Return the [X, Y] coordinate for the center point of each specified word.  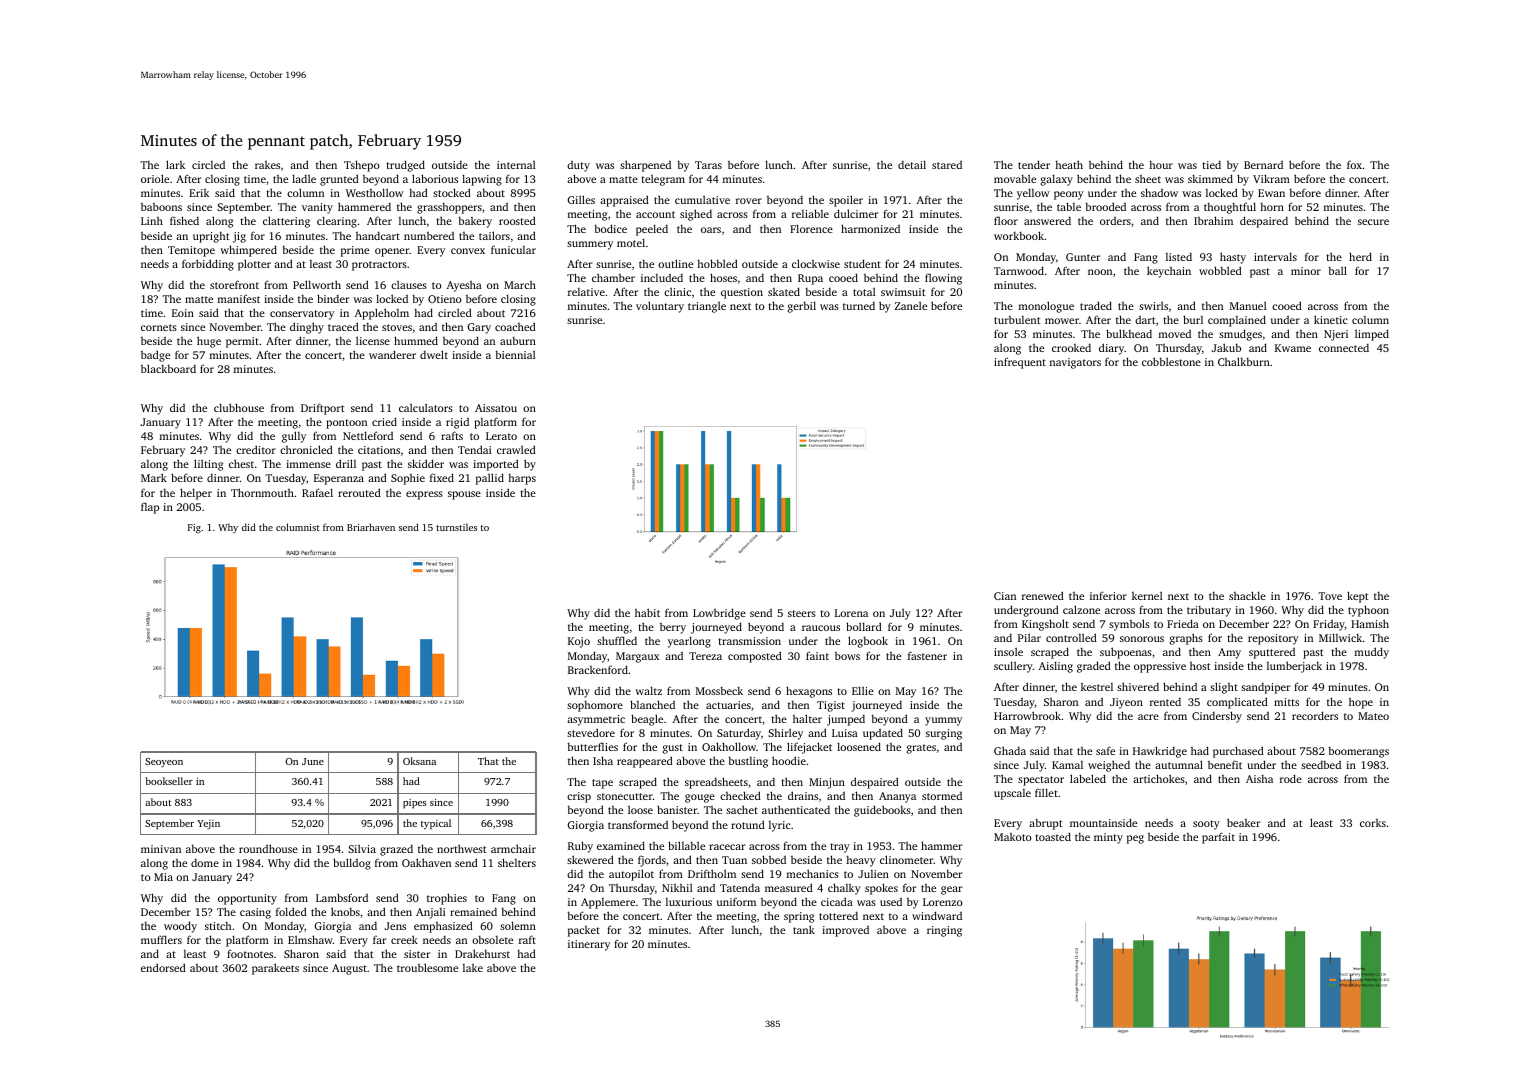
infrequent [1020, 363]
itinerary [589, 945]
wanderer [392, 354]
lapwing [482, 180]
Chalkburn [1244, 361]
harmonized [870, 228]
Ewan [1271, 193]
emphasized [443, 927]
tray [840, 848]
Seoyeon [164, 763]
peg [1135, 839]
